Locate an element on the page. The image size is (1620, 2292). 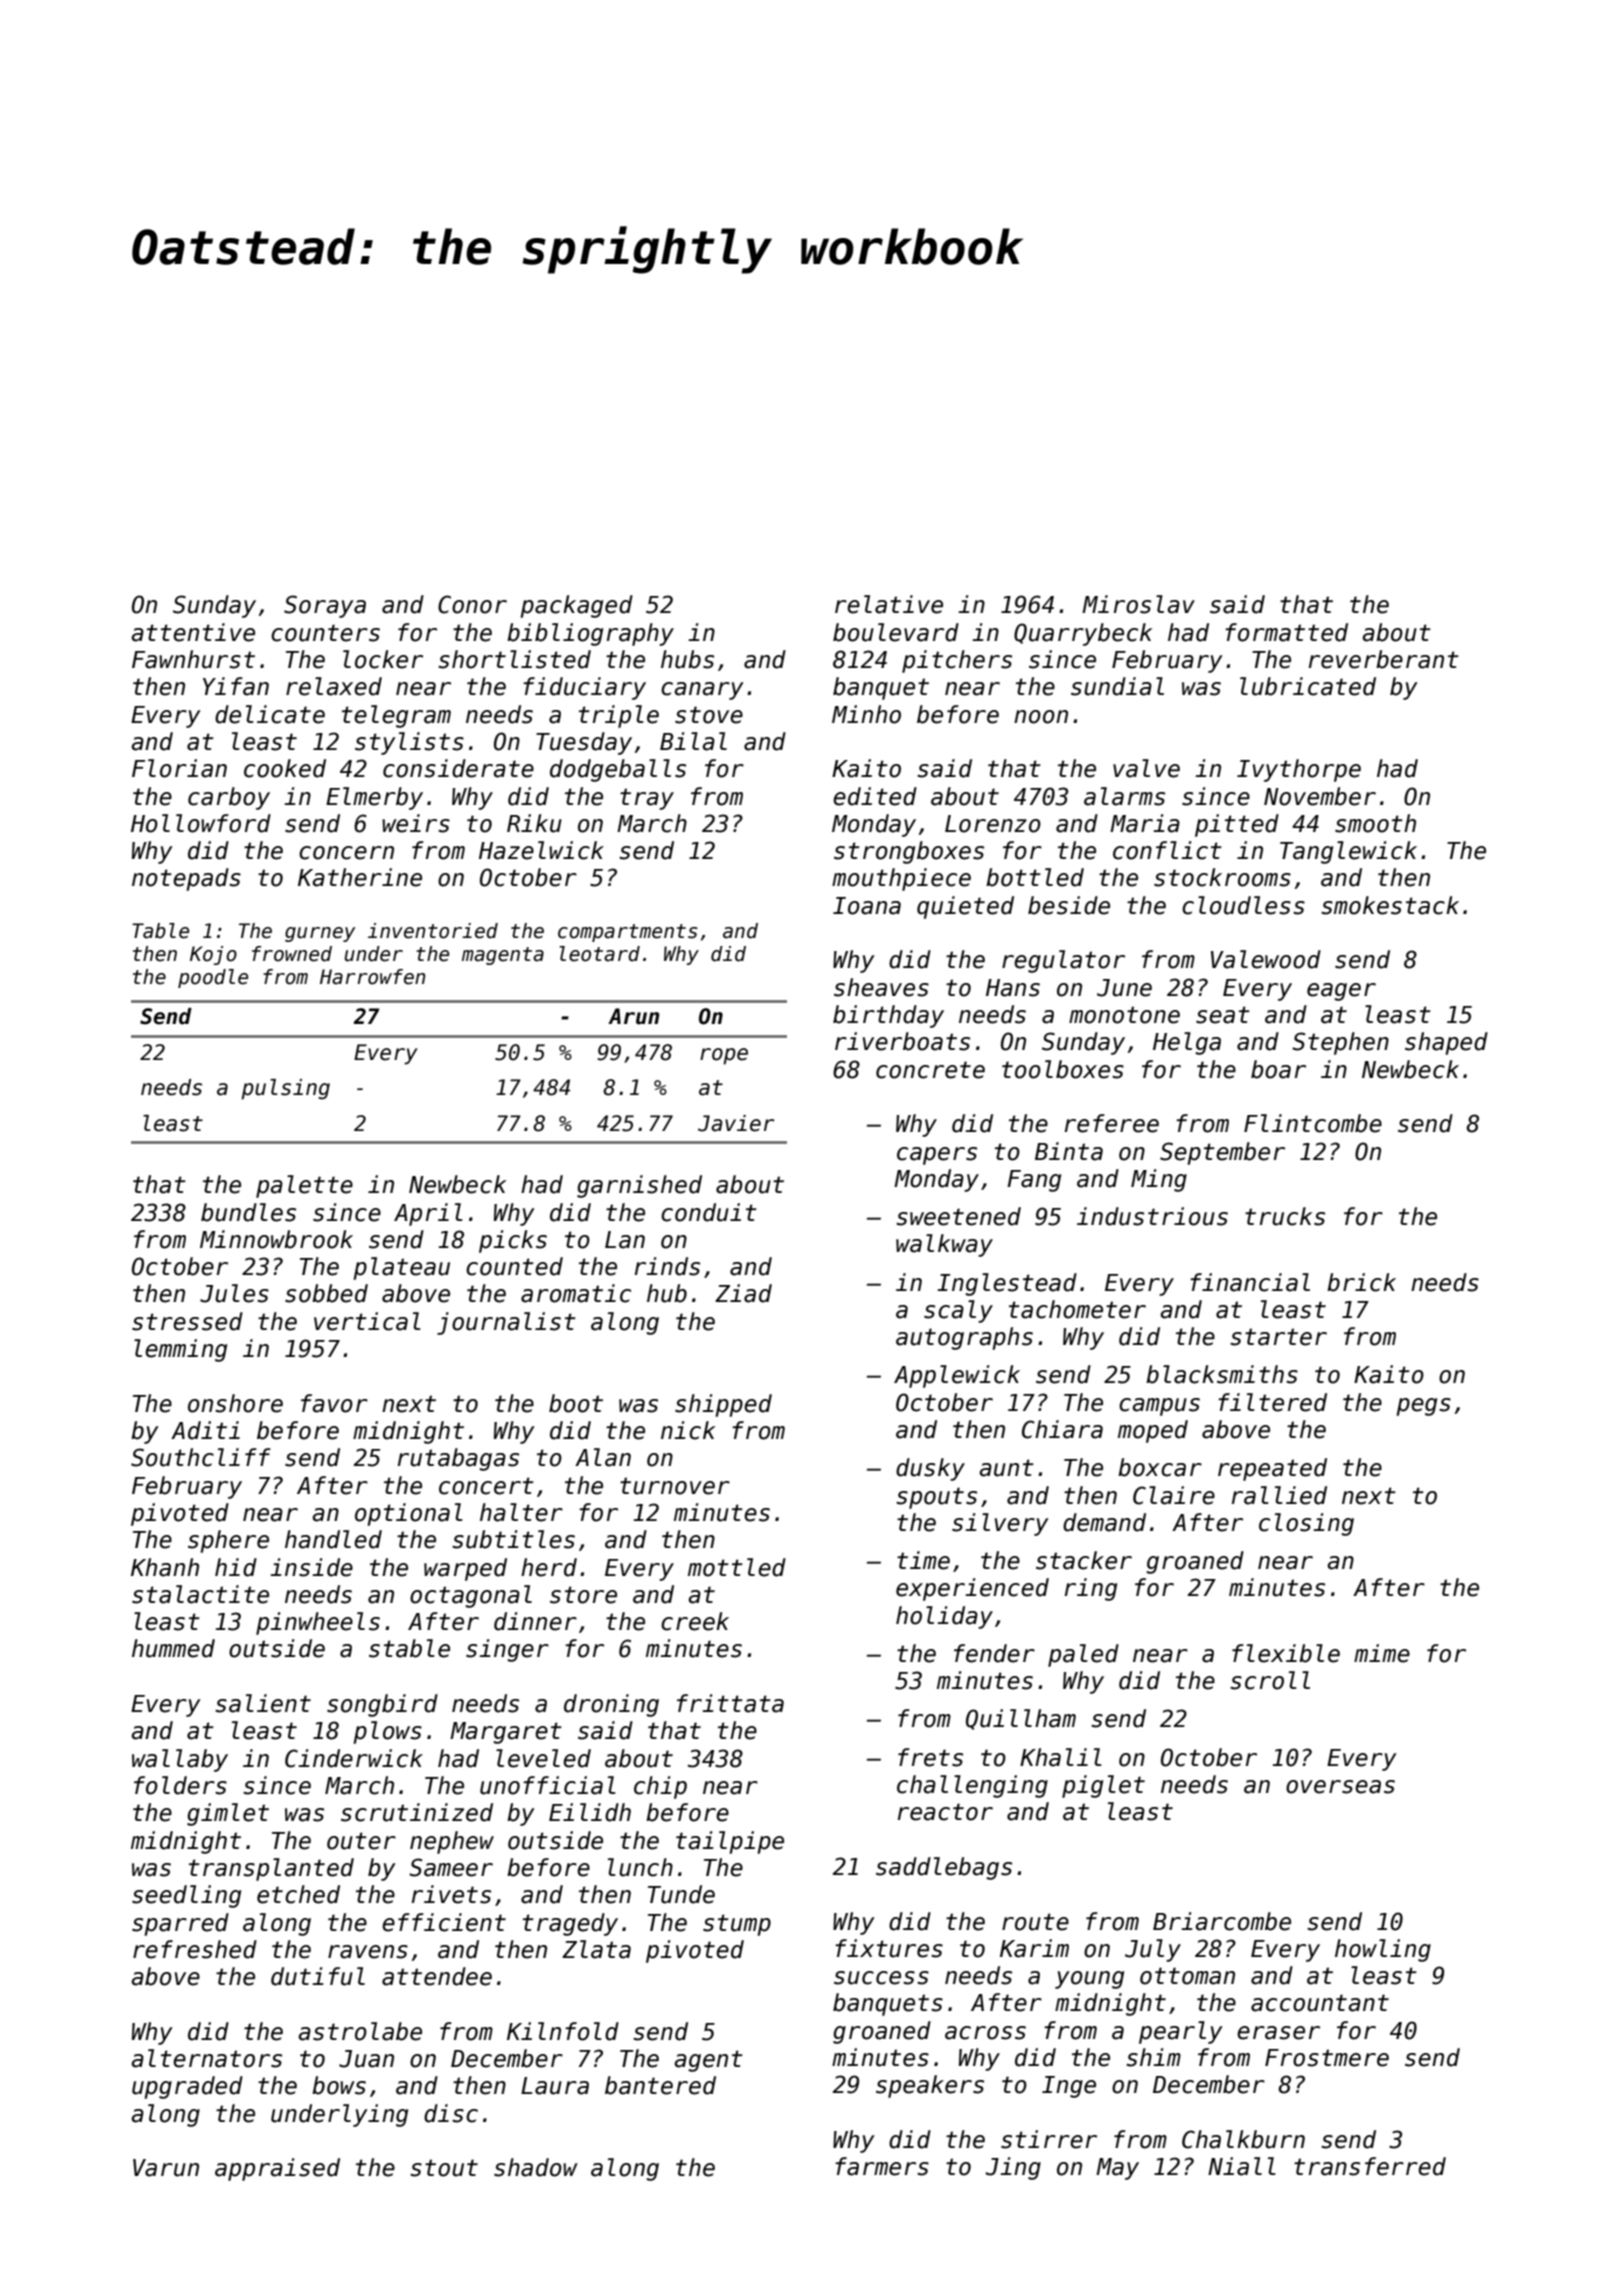
relative is located at coordinates (889, 604).
